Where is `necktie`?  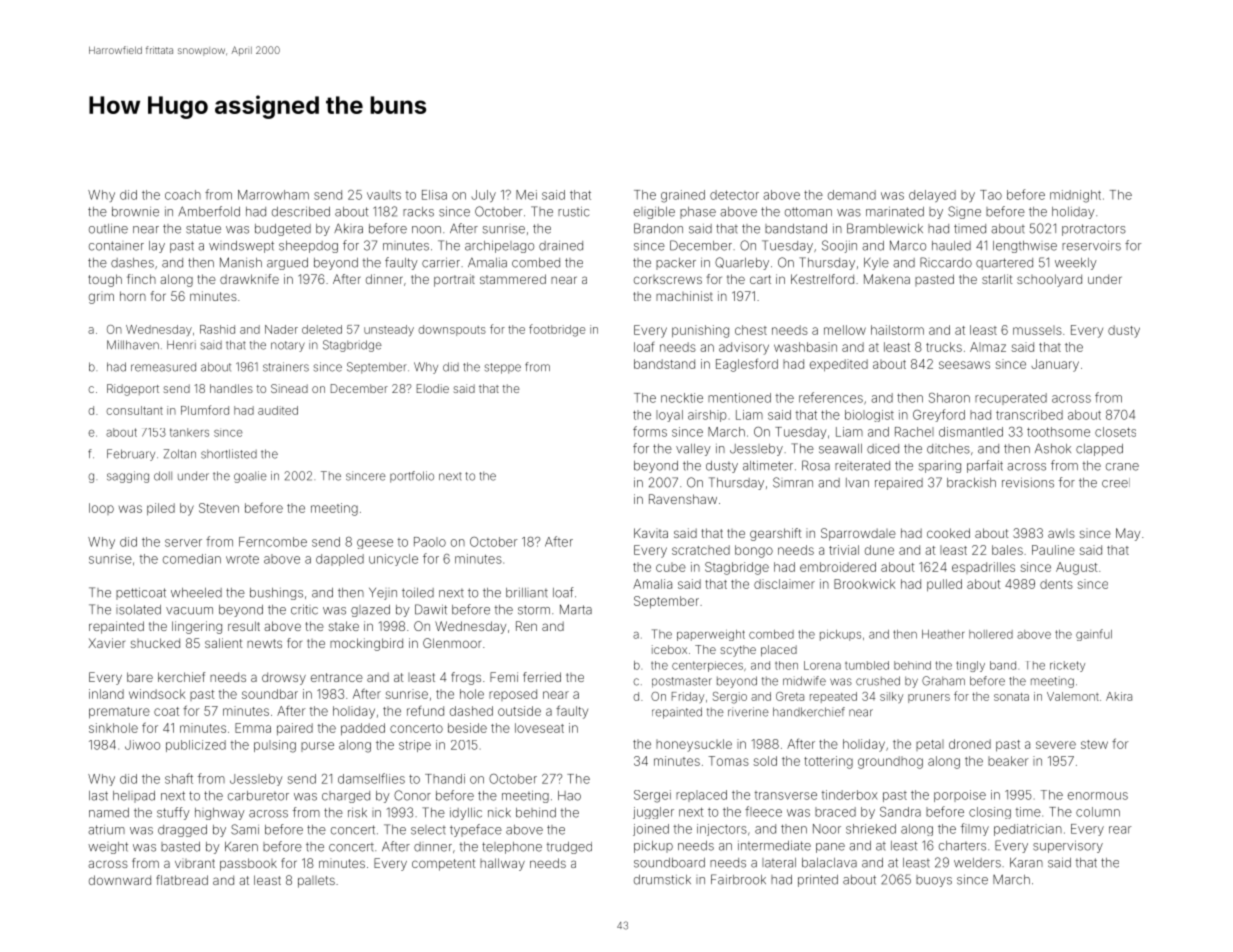 necktie is located at coordinates (682, 398).
